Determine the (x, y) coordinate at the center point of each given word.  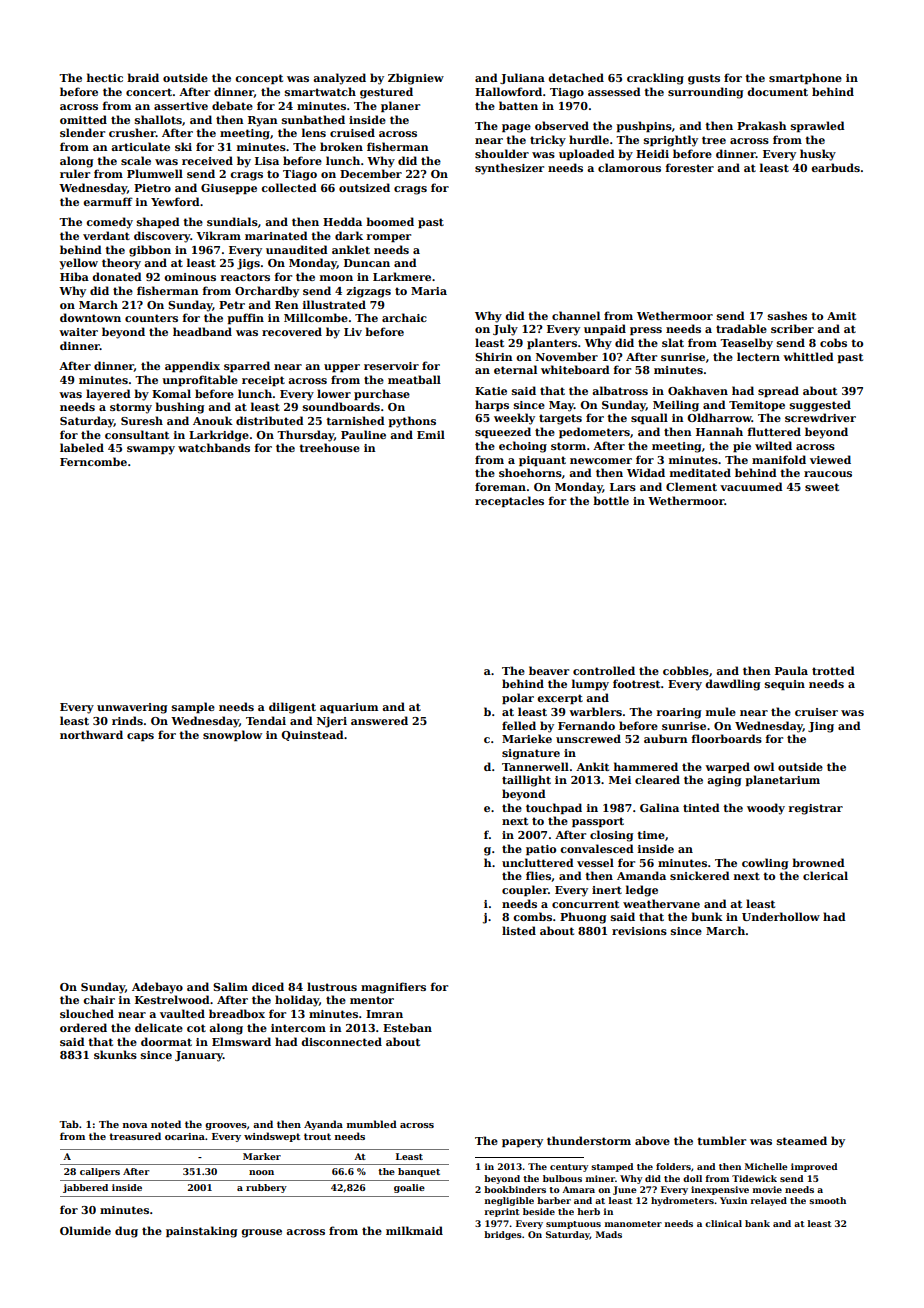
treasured (135, 1136)
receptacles (509, 501)
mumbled (372, 1124)
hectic (105, 77)
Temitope (757, 406)
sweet (822, 487)
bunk (707, 916)
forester (690, 167)
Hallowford (508, 91)
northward (91, 734)
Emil (431, 434)
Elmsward (241, 1041)
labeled (82, 447)
